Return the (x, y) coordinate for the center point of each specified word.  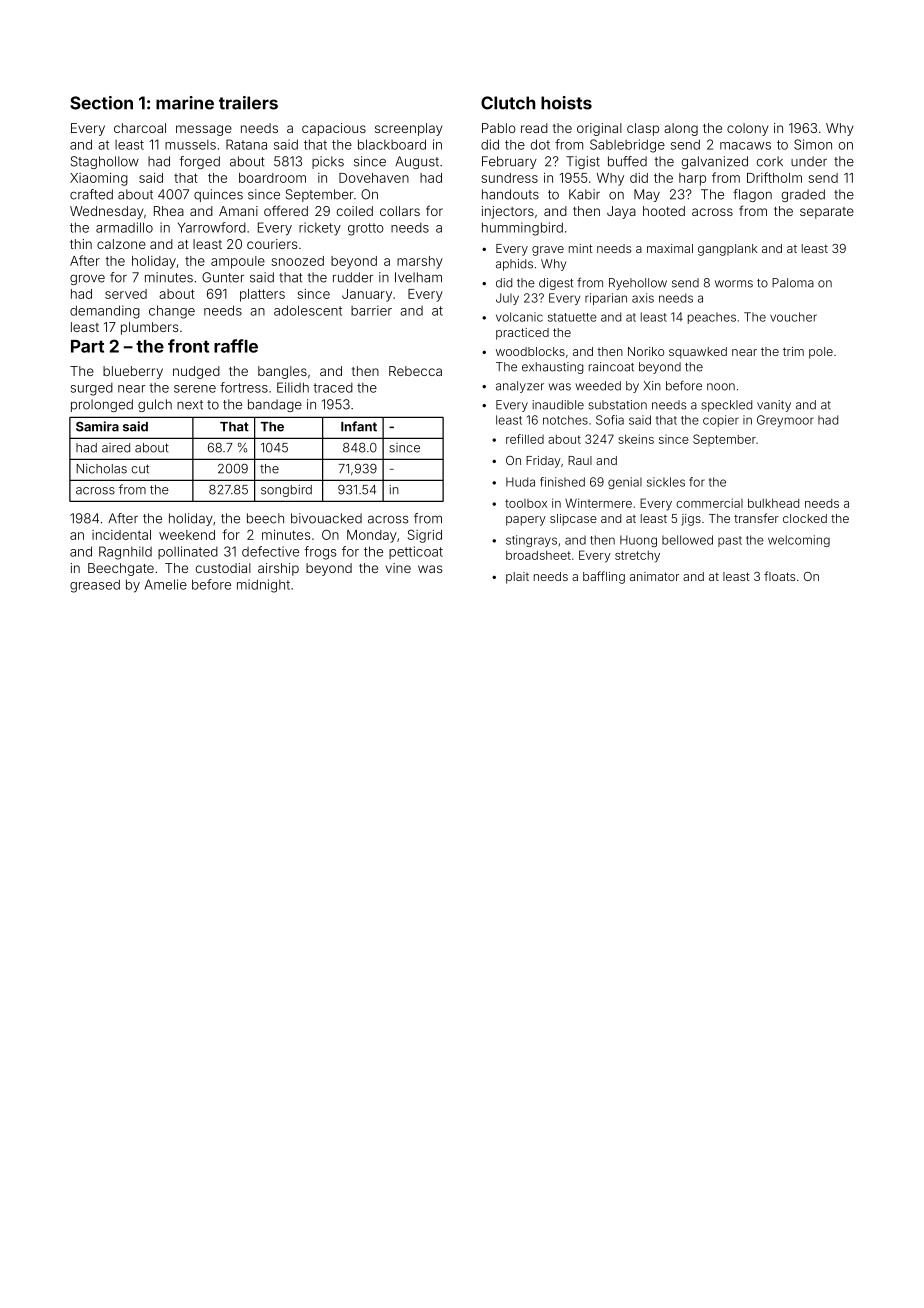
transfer (756, 518)
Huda (520, 482)
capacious (334, 129)
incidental (121, 535)
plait (517, 578)
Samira (97, 426)
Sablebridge (627, 146)
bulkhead (773, 503)
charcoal (140, 128)
